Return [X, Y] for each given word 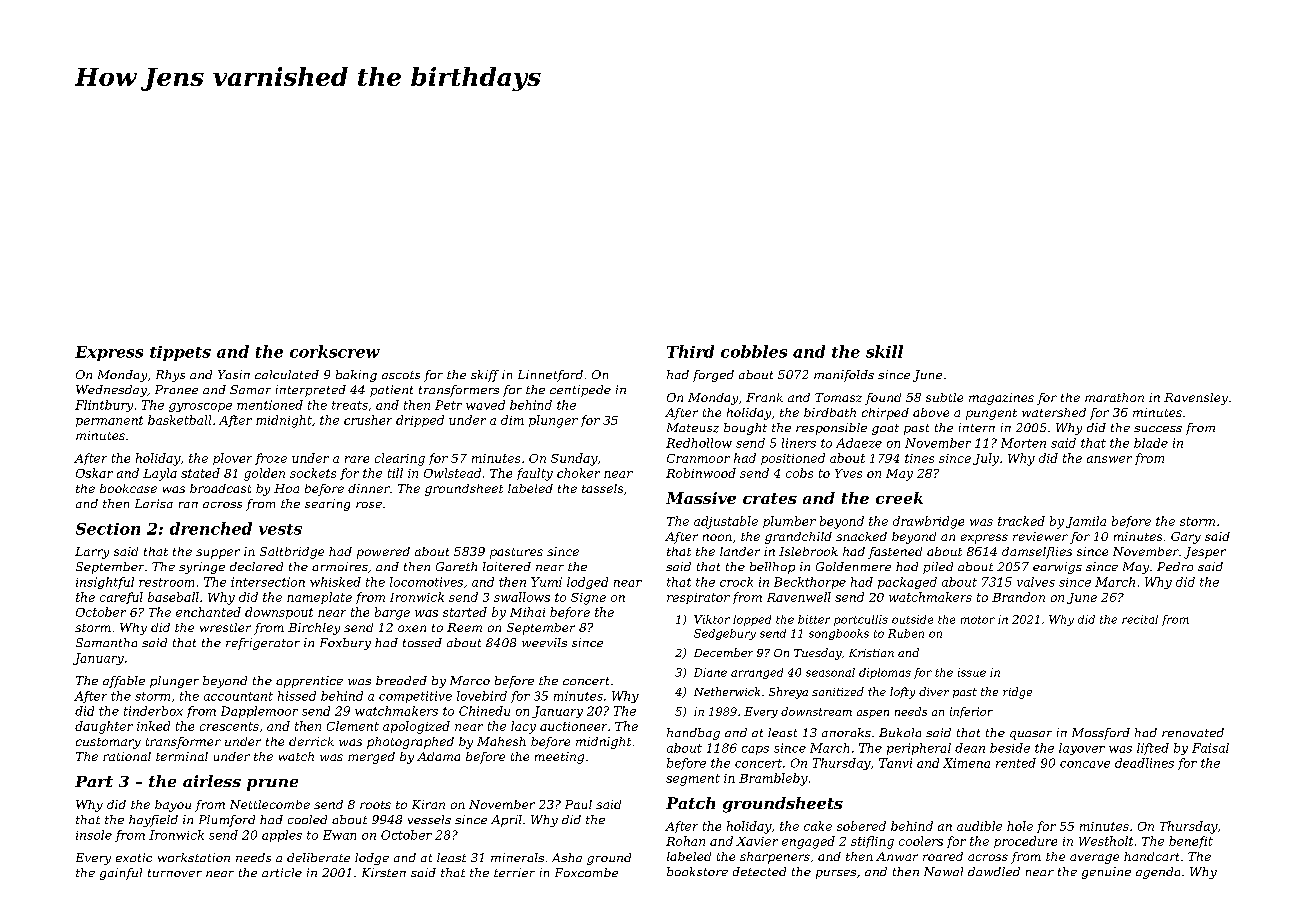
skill [884, 351]
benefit [1191, 842]
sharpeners [775, 858]
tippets [180, 353]
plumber [789, 522]
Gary [1186, 538]
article [282, 872]
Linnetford [550, 376]
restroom [166, 582]
